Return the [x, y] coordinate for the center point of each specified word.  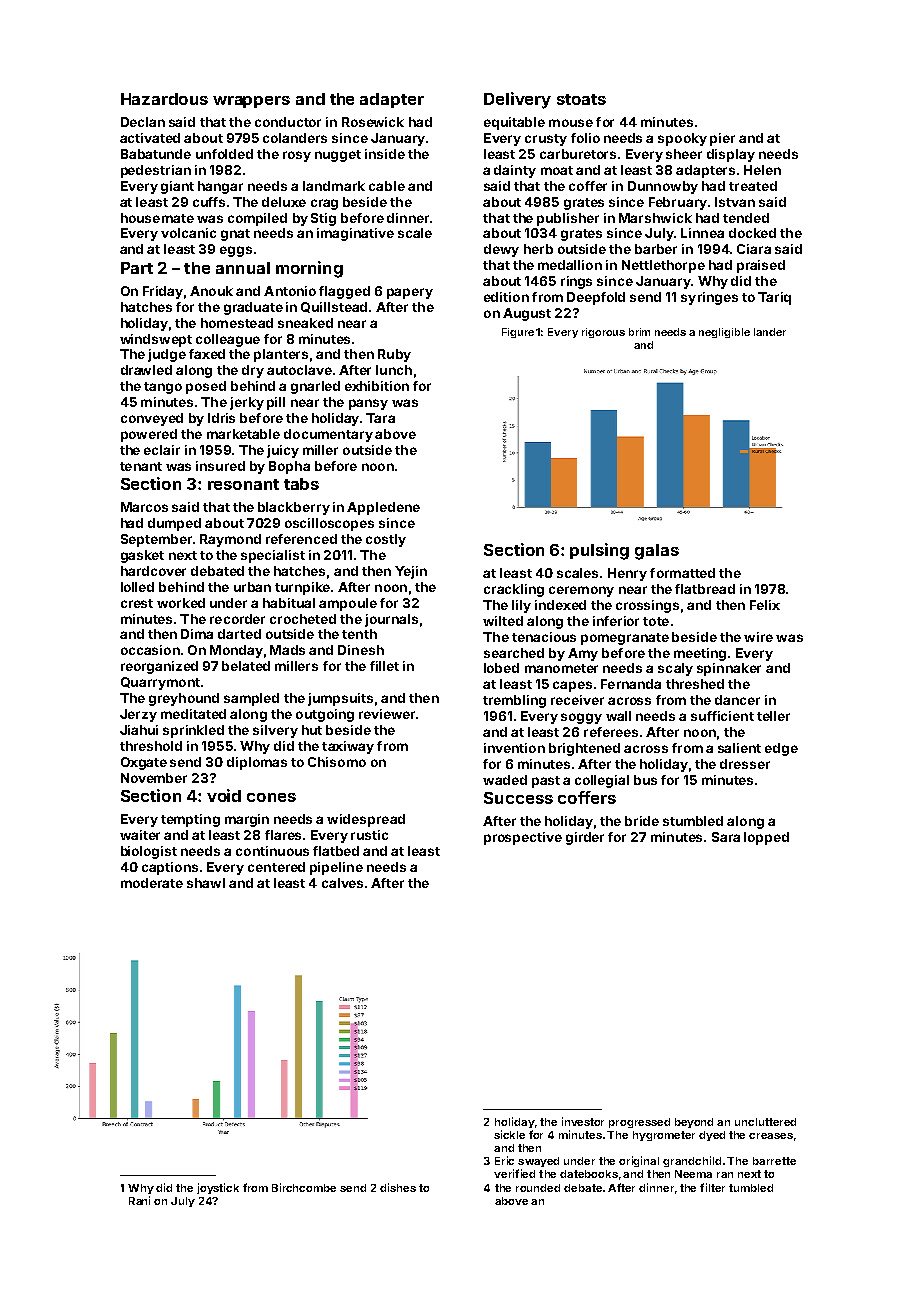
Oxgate [144, 763]
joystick [218, 1188]
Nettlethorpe [663, 266]
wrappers [251, 102]
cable [387, 186]
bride [642, 821]
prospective [523, 838]
